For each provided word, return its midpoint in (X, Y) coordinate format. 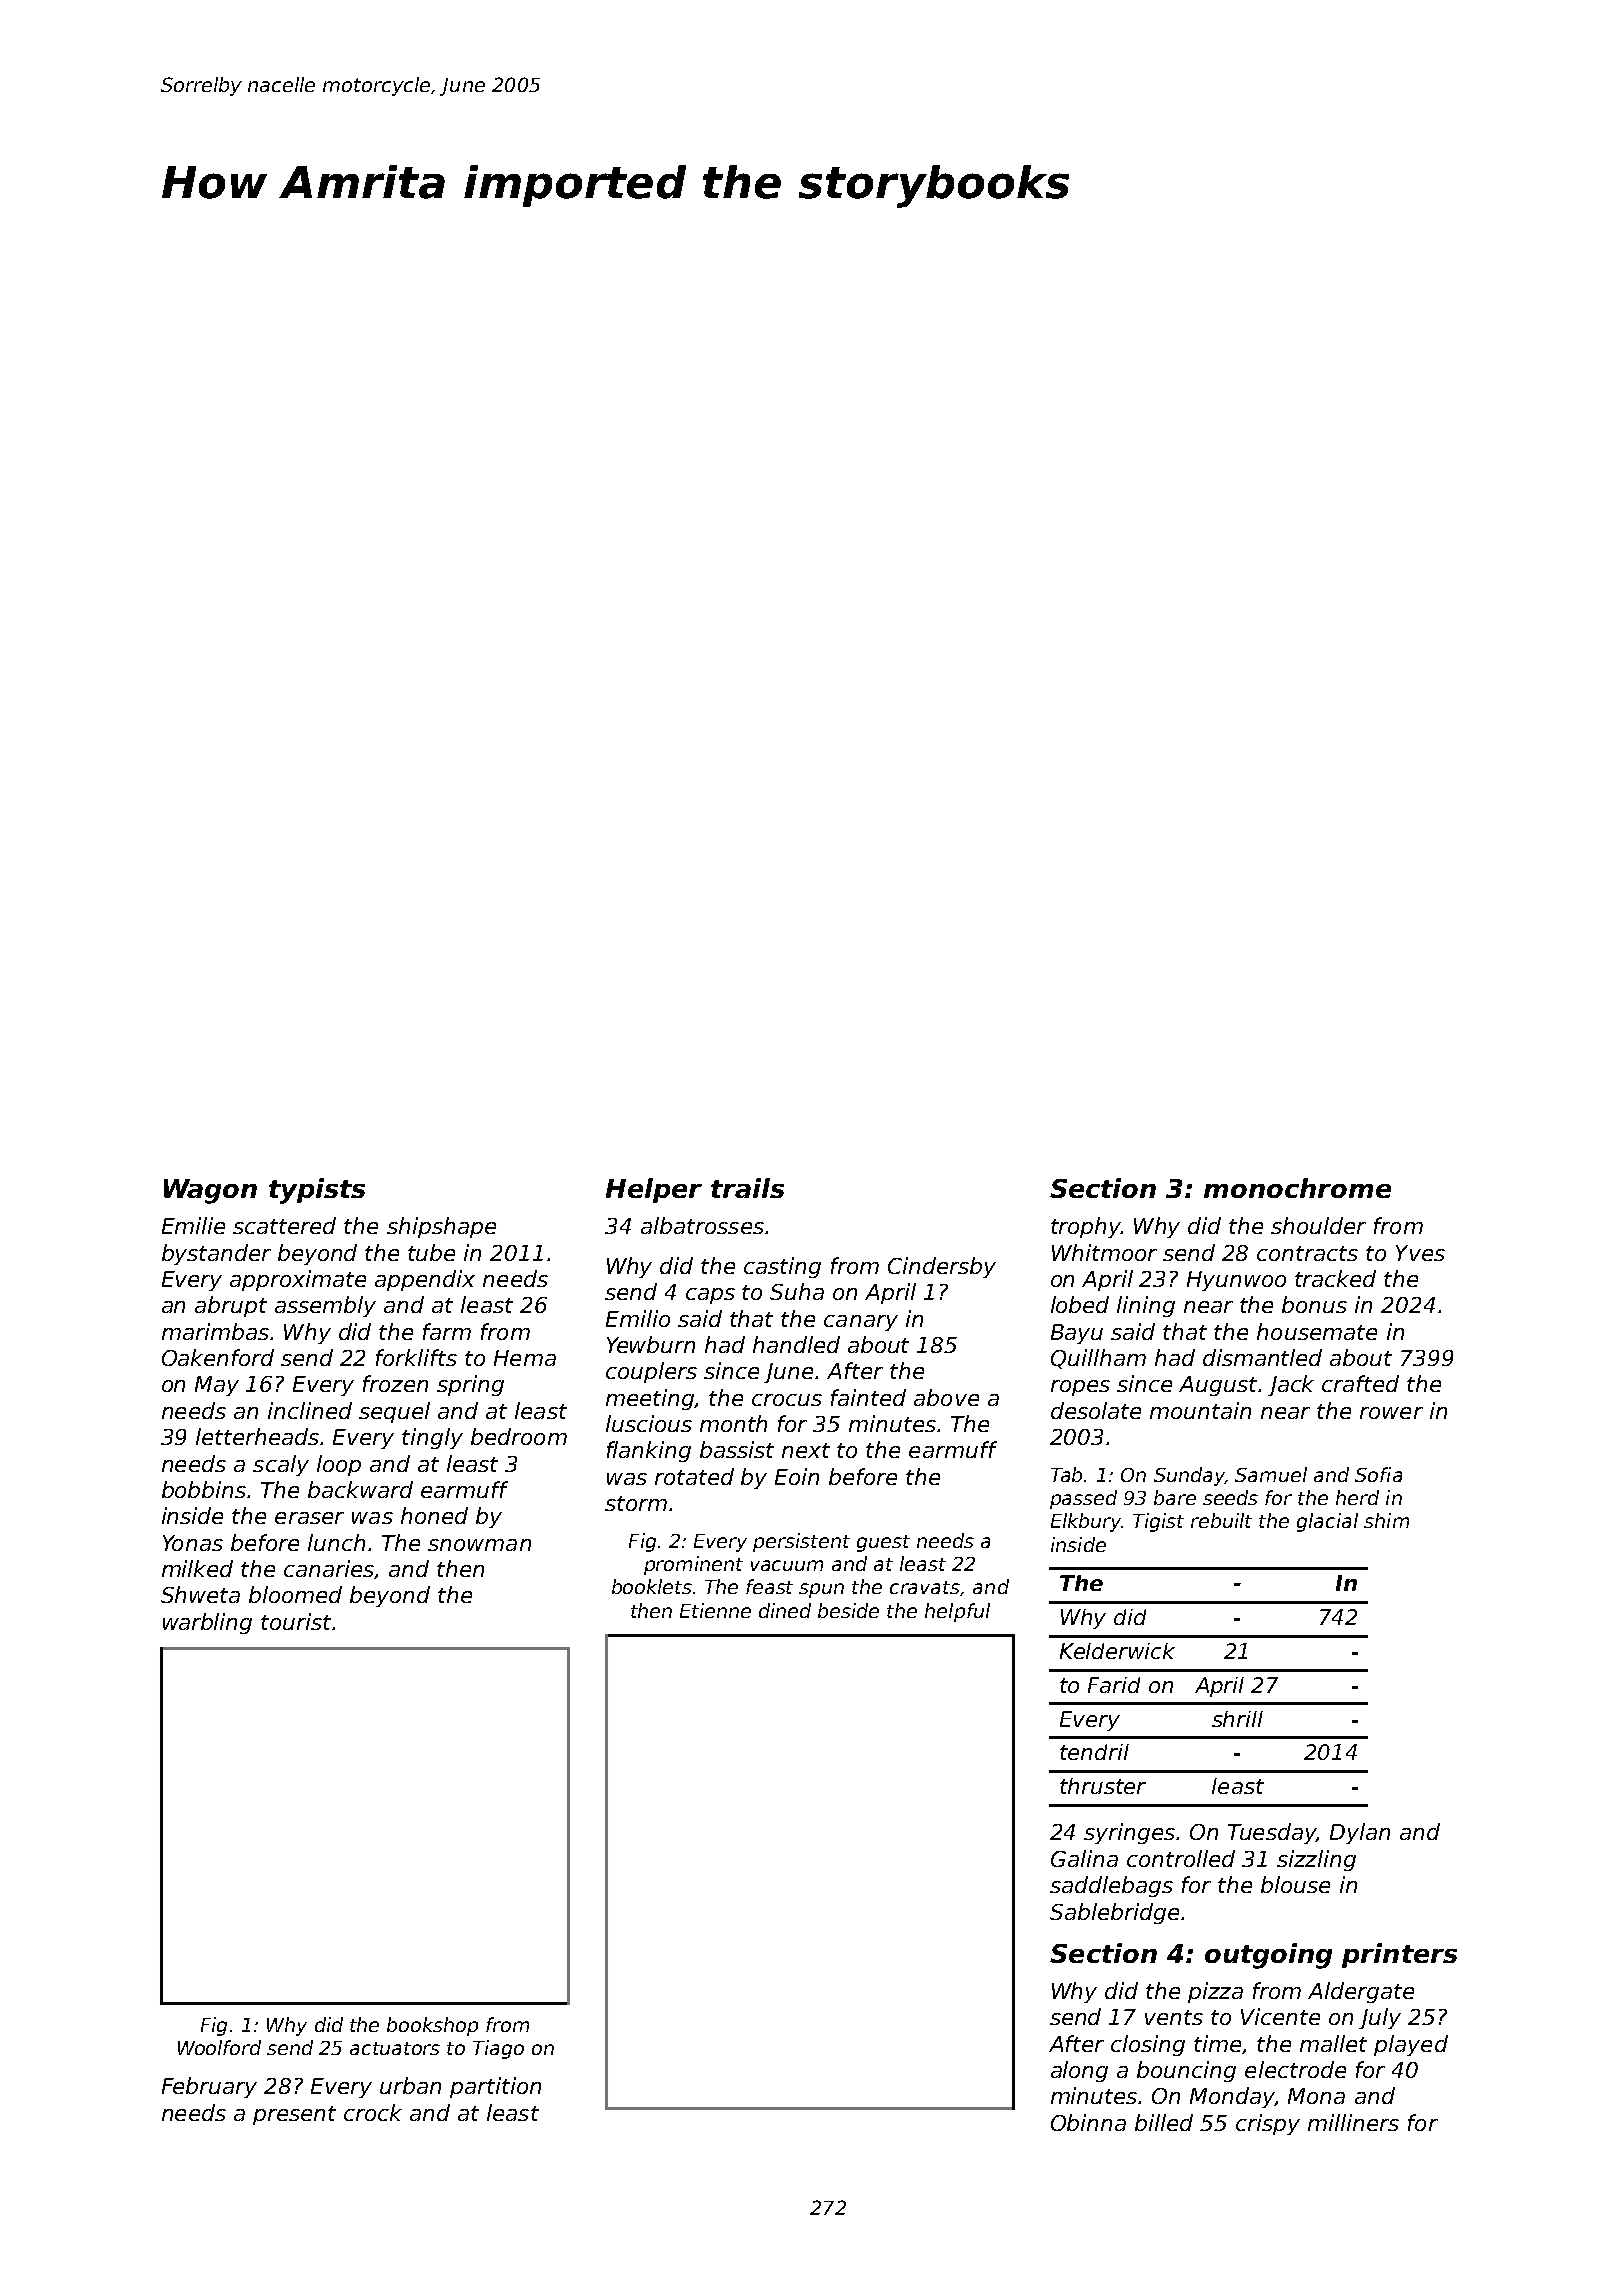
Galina (1084, 1858)
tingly (432, 1438)
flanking (649, 1451)
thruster (1103, 1786)
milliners (1353, 2122)
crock (373, 2112)
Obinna (1088, 2122)
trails (747, 1188)
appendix (425, 1280)
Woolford (219, 2047)
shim (1386, 1520)
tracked (1335, 1278)
